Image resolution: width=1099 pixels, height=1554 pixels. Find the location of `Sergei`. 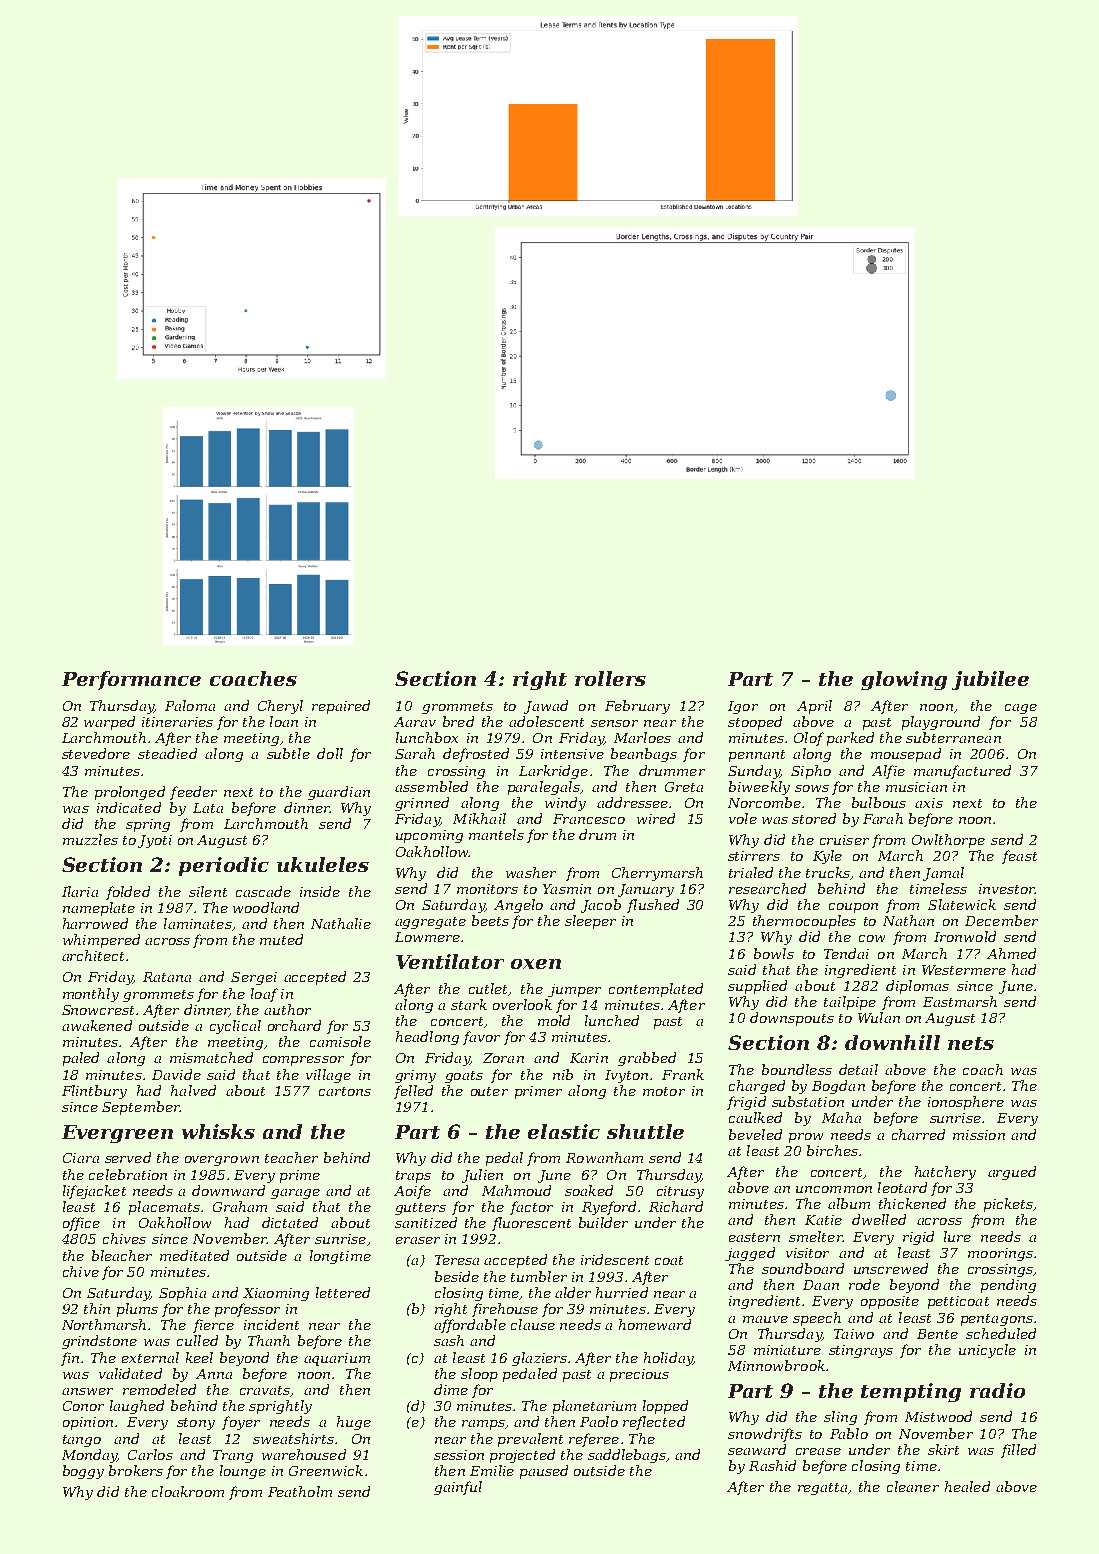

Sergei is located at coordinates (254, 978).
